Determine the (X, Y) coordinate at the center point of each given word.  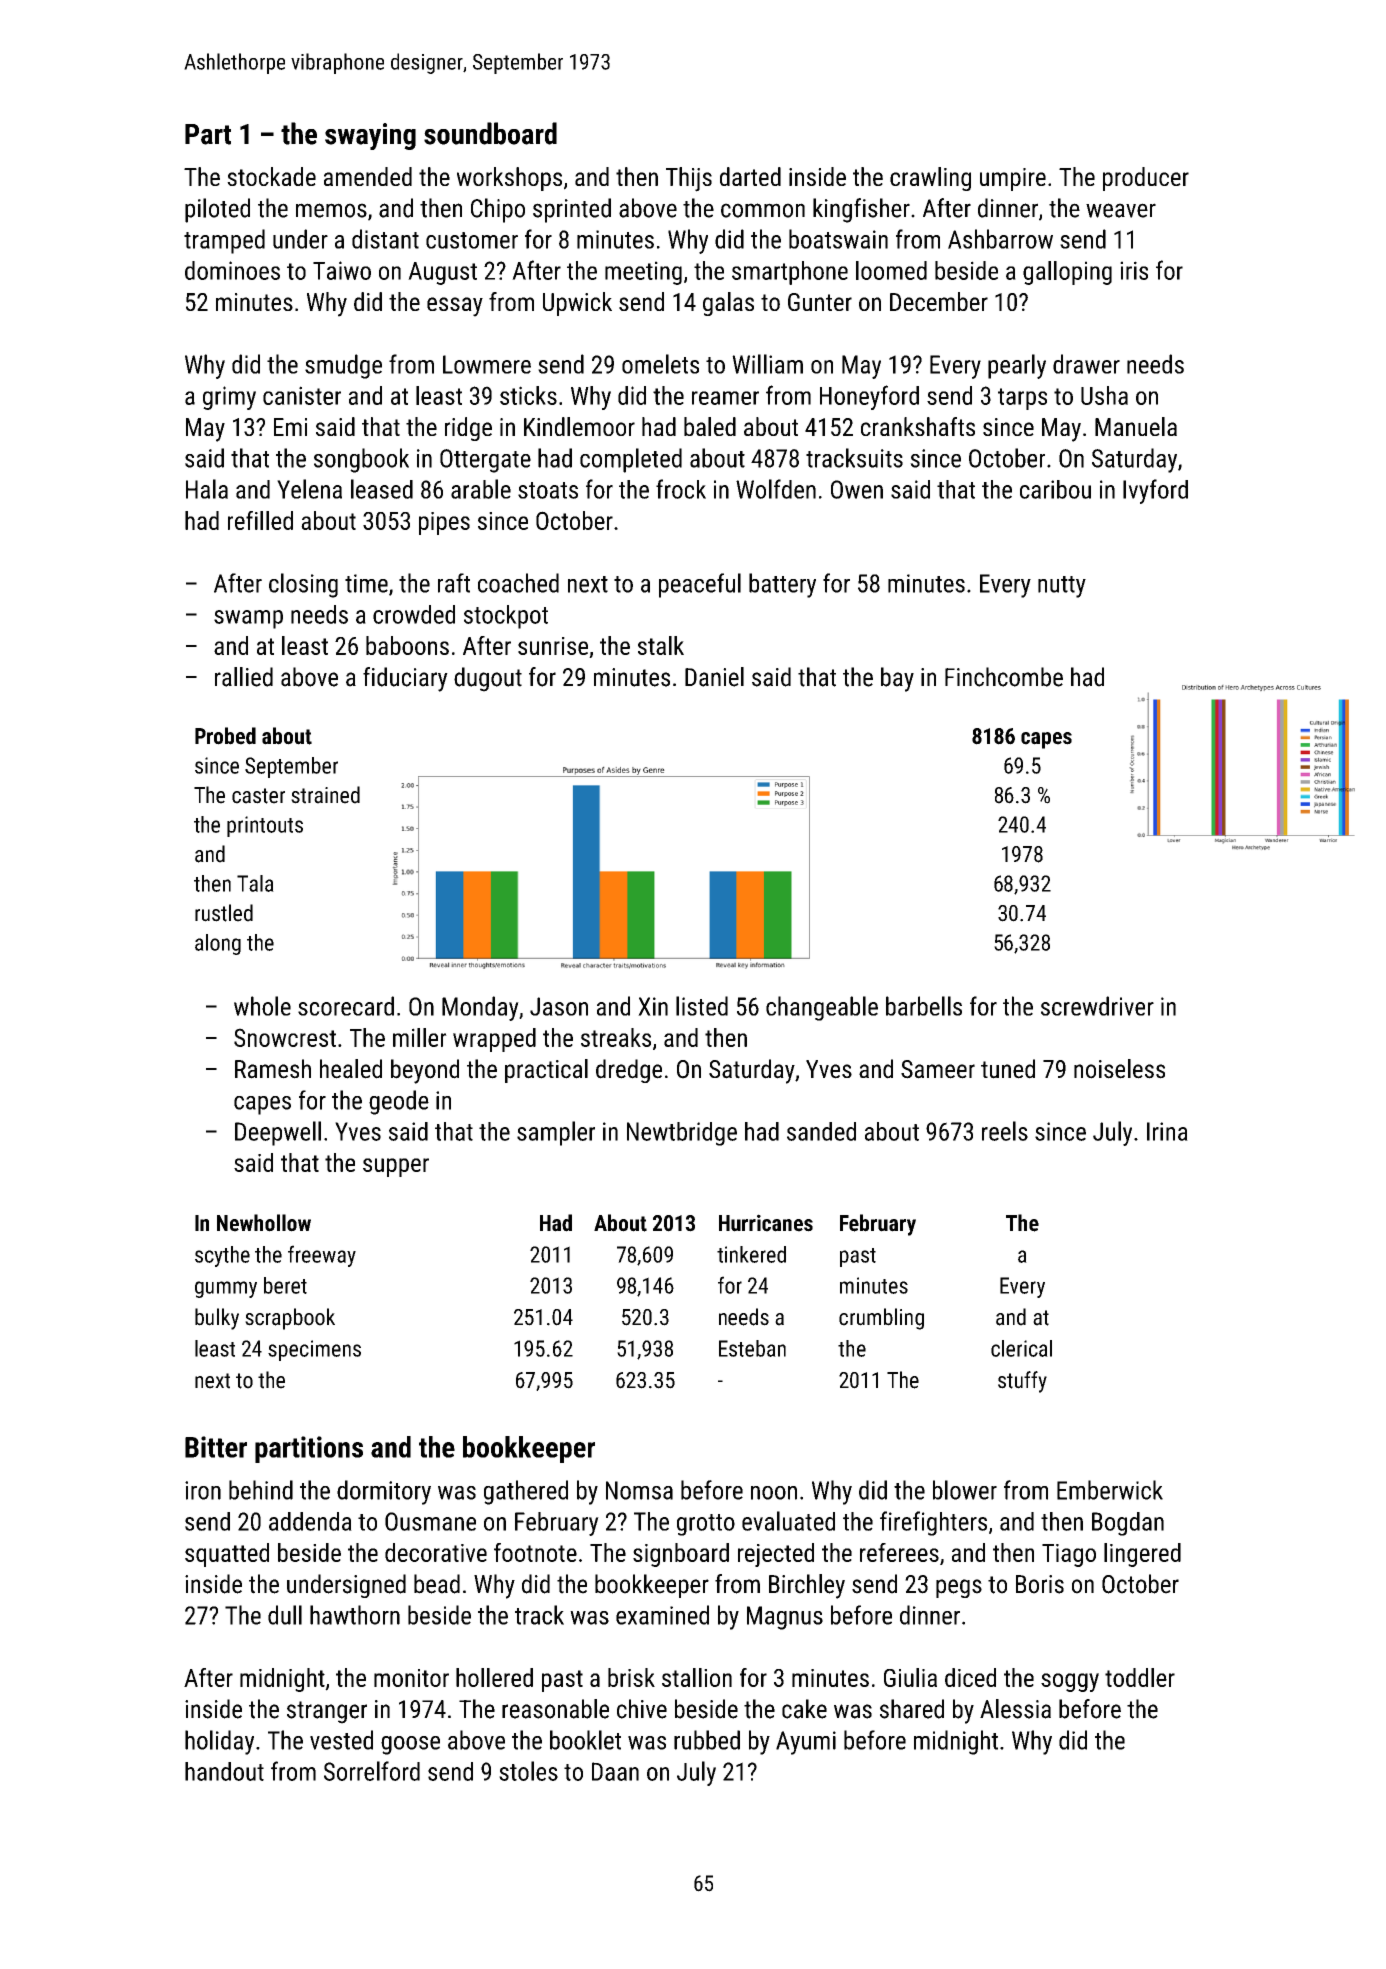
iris (1134, 270)
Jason (559, 1006)
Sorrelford (372, 1771)
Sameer (938, 1069)
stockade (271, 176)
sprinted (572, 210)
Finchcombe (1004, 677)
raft (454, 583)
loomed (891, 270)
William (767, 364)
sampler (556, 1133)
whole (262, 1006)
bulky (217, 1319)
